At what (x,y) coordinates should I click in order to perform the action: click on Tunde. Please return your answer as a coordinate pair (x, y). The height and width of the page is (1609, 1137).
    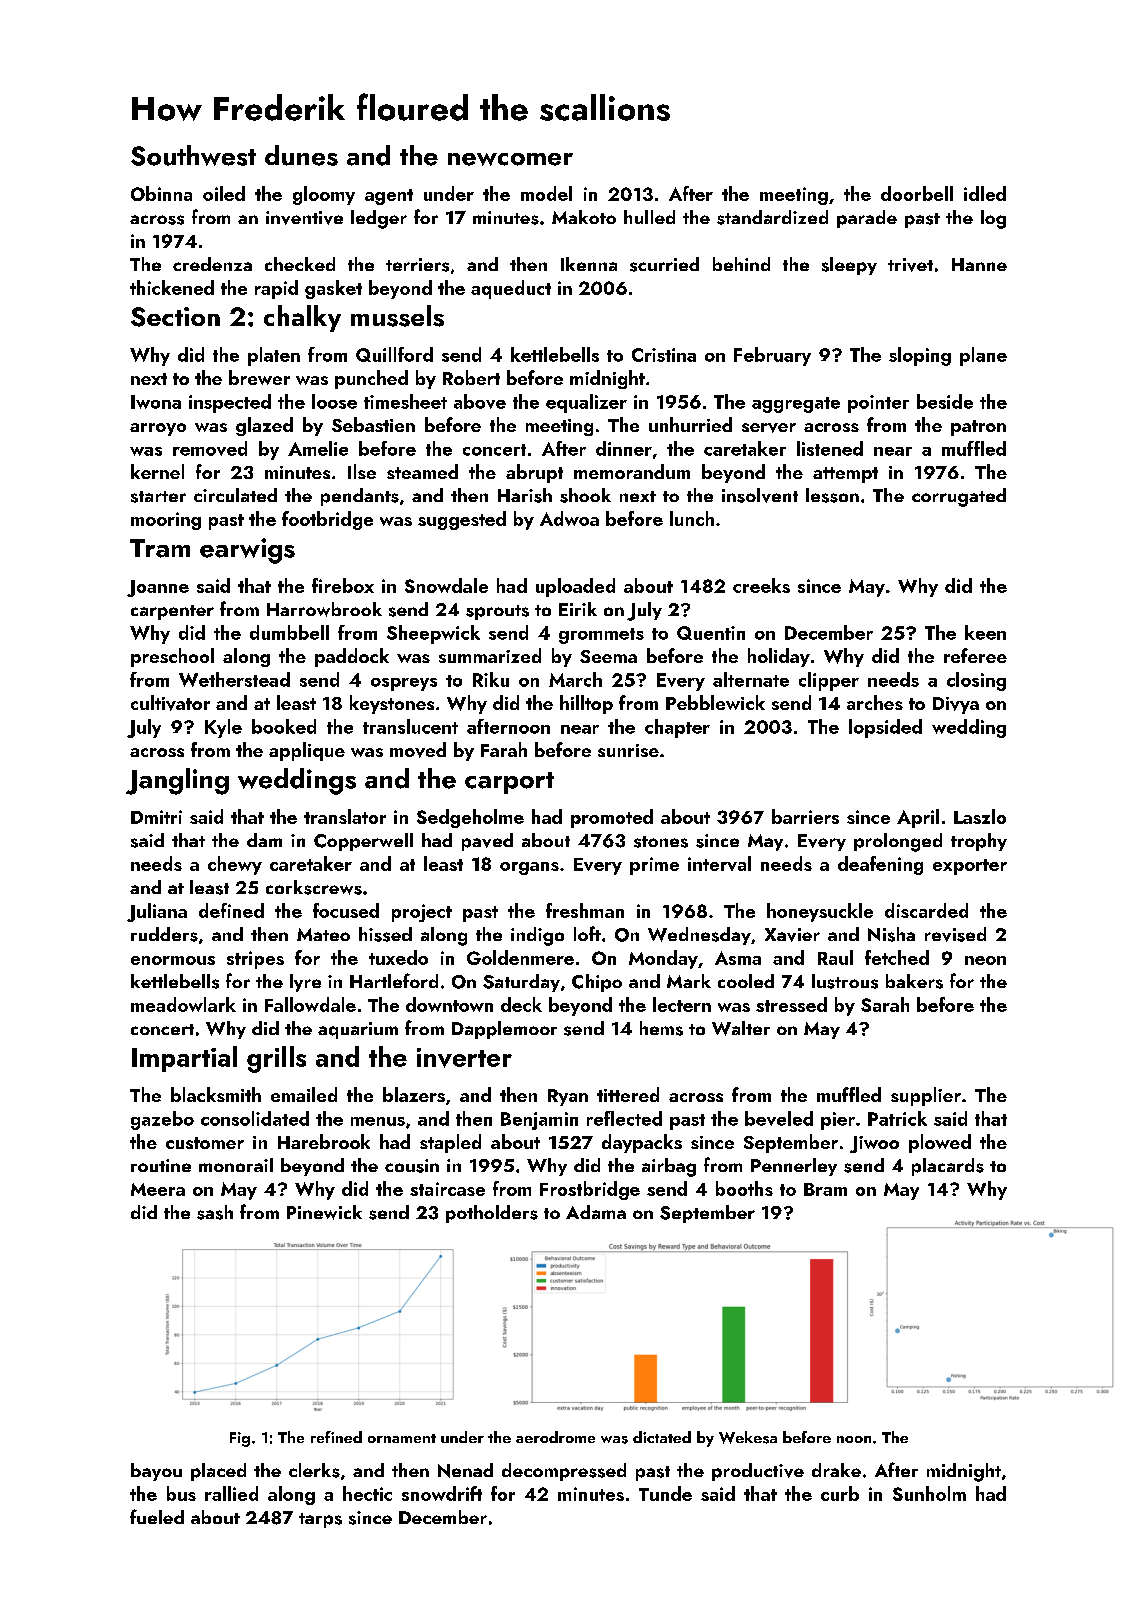
    Looking at the image, I should click on (665, 1493).
